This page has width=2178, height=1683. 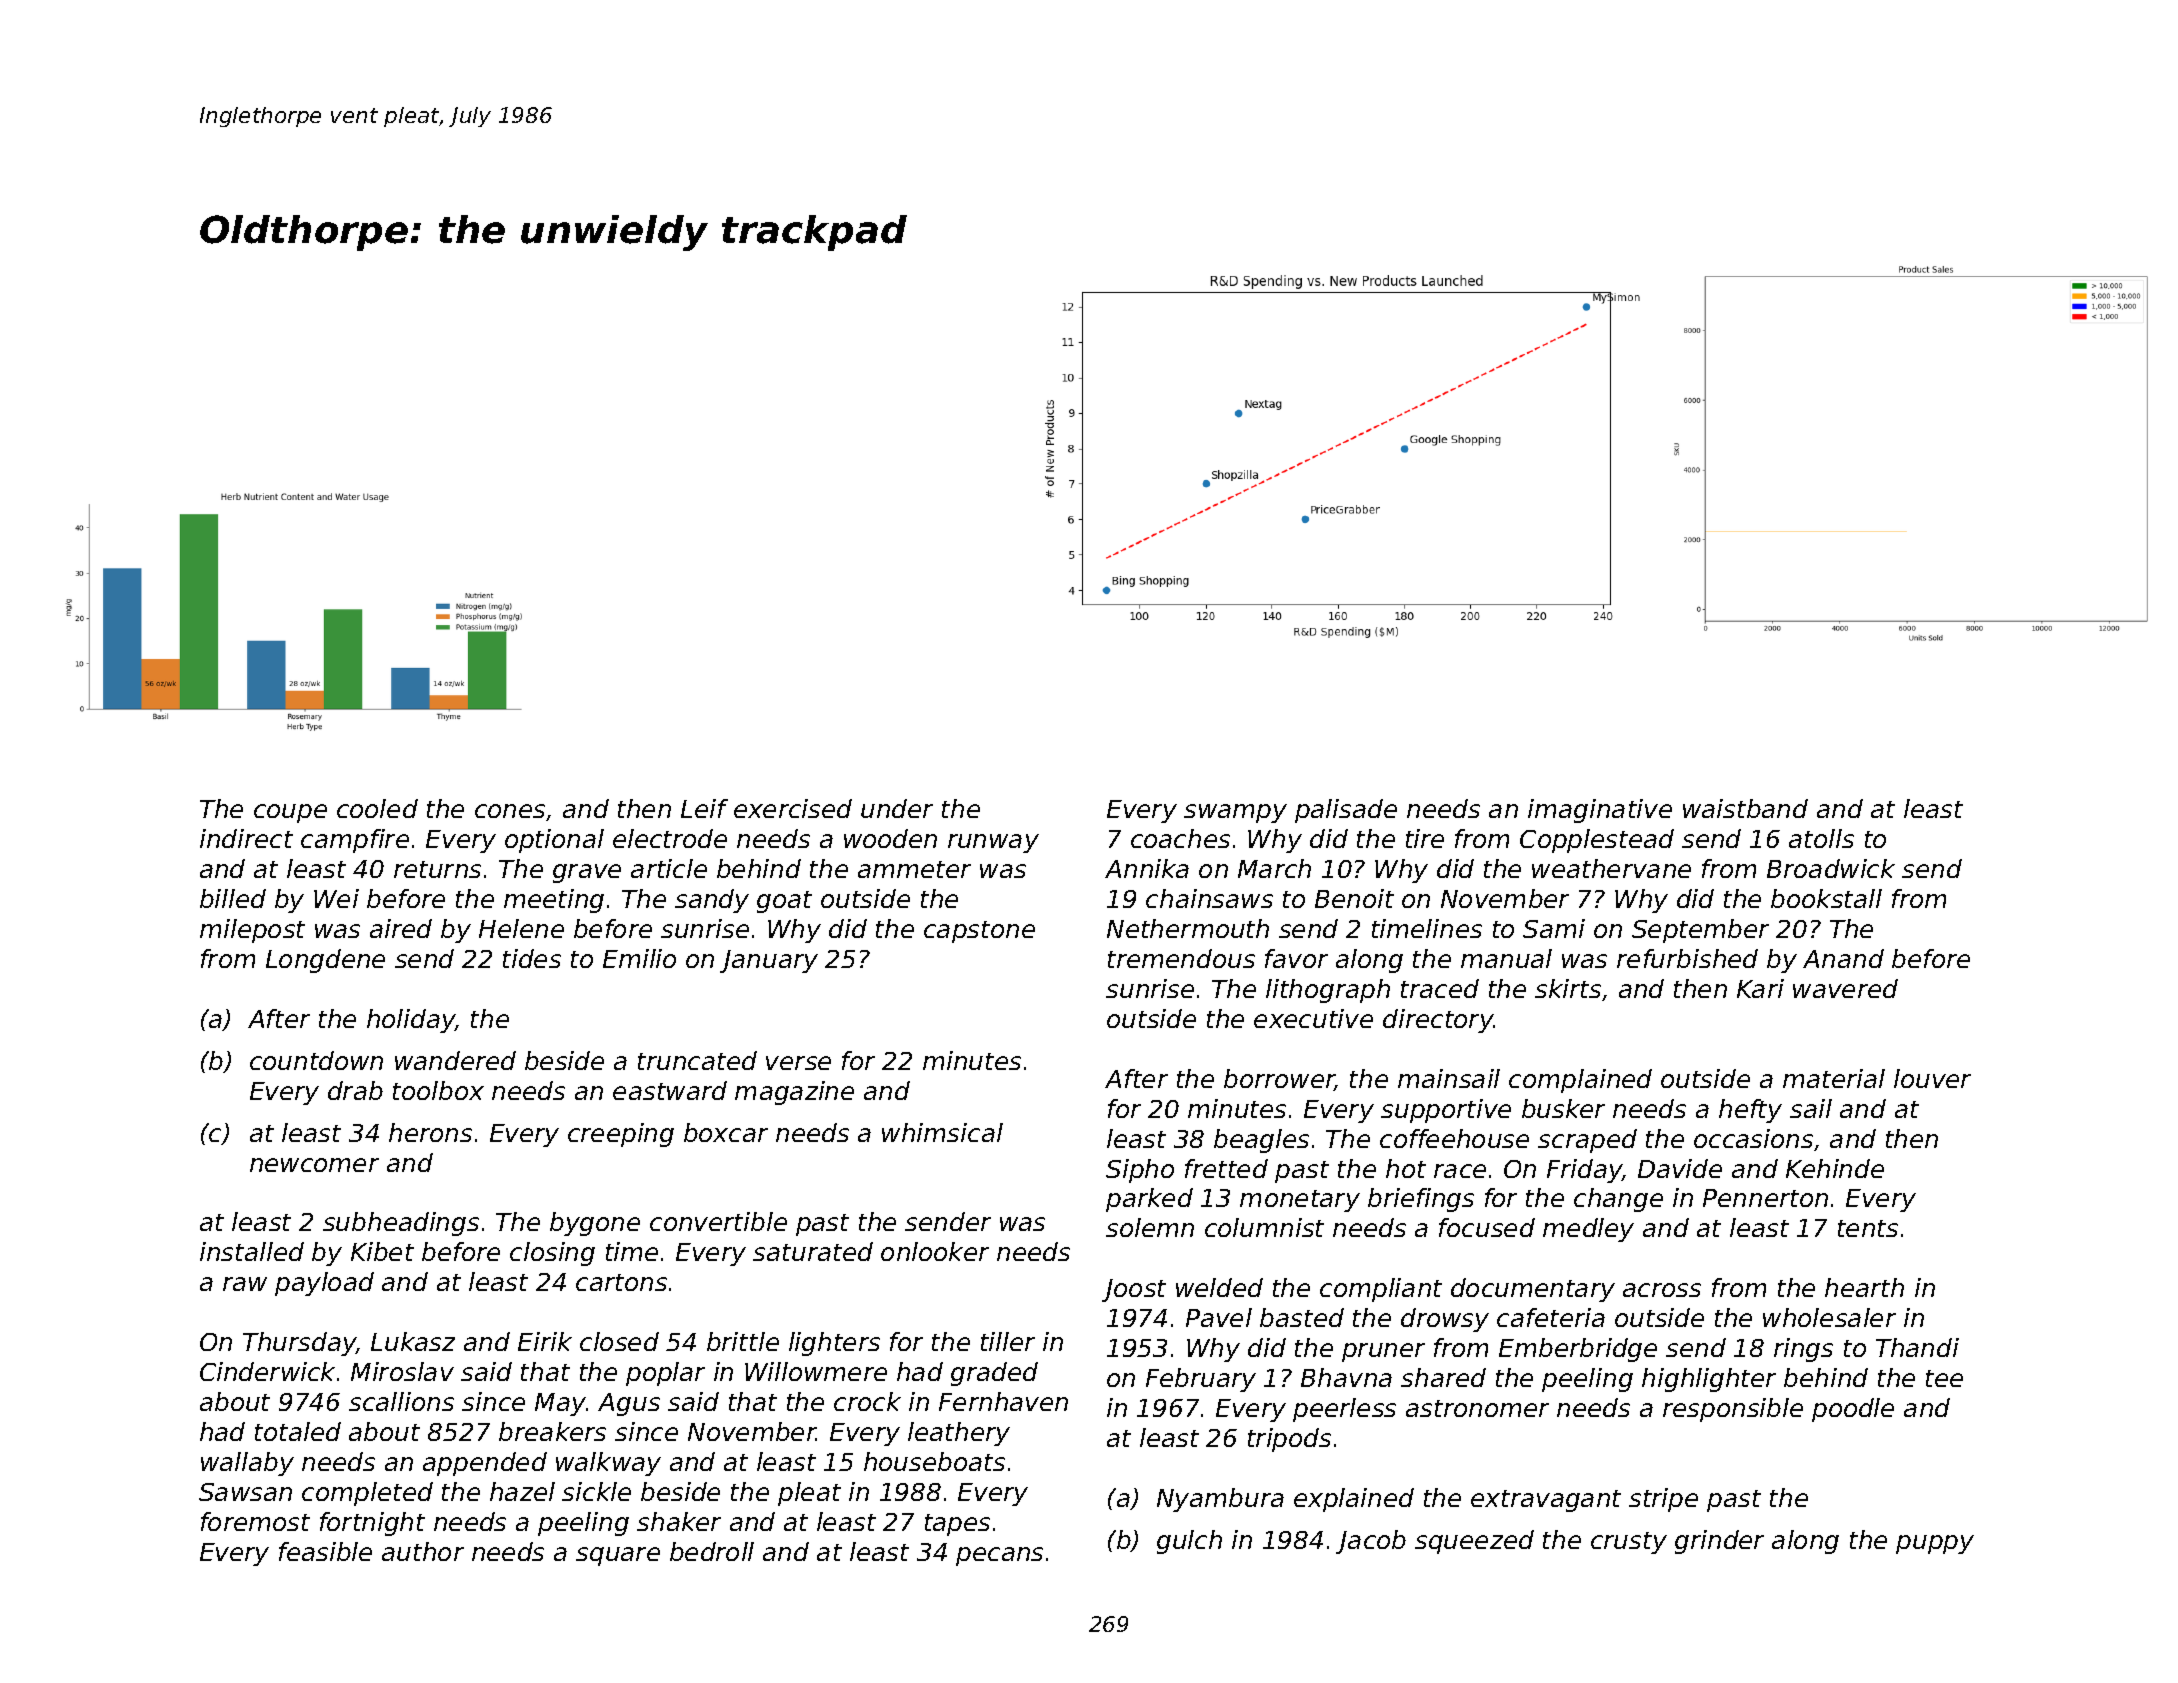 I want to click on weathervane, so click(x=1611, y=868).
